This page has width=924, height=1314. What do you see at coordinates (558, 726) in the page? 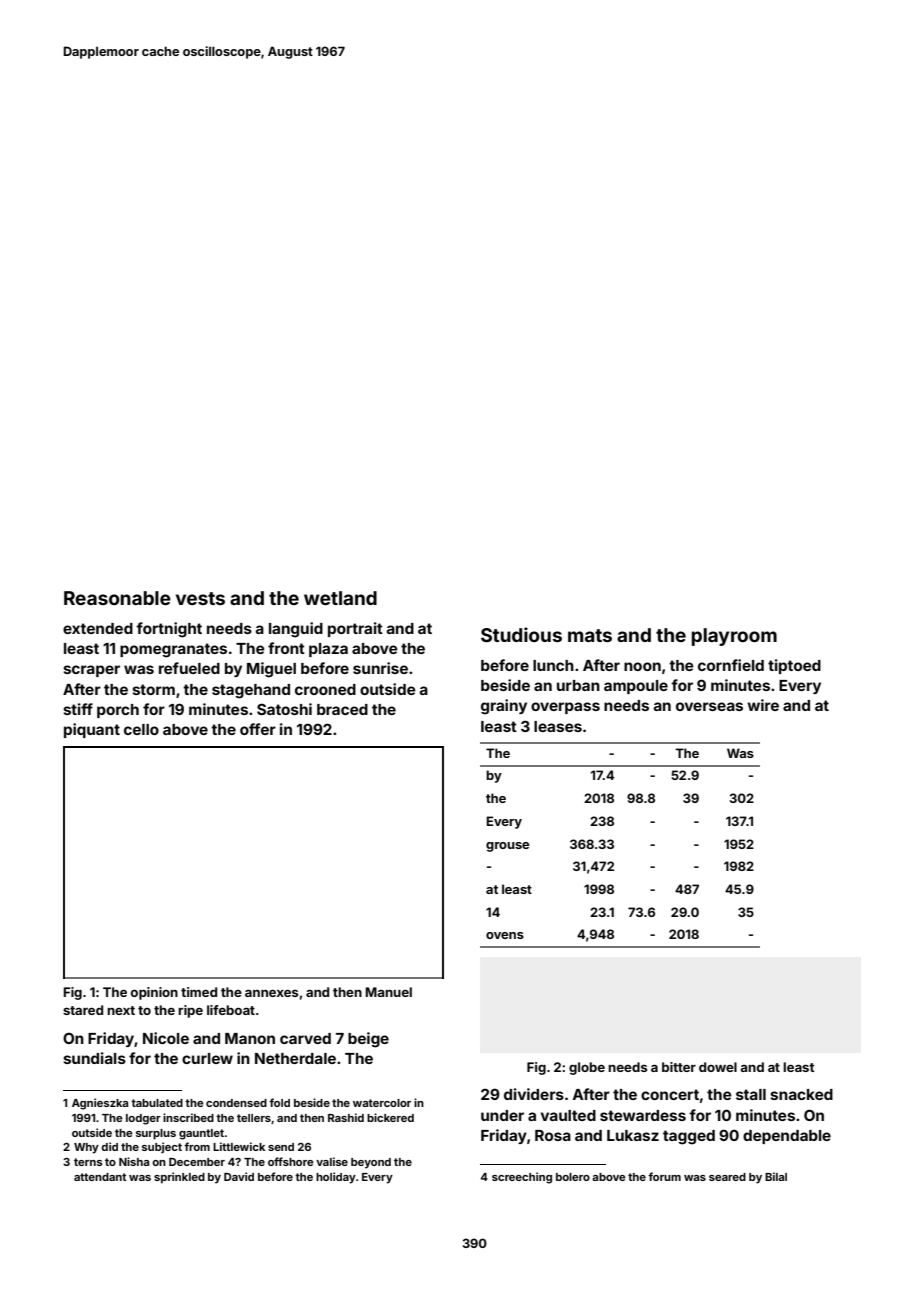
I see `leases` at bounding box center [558, 726].
